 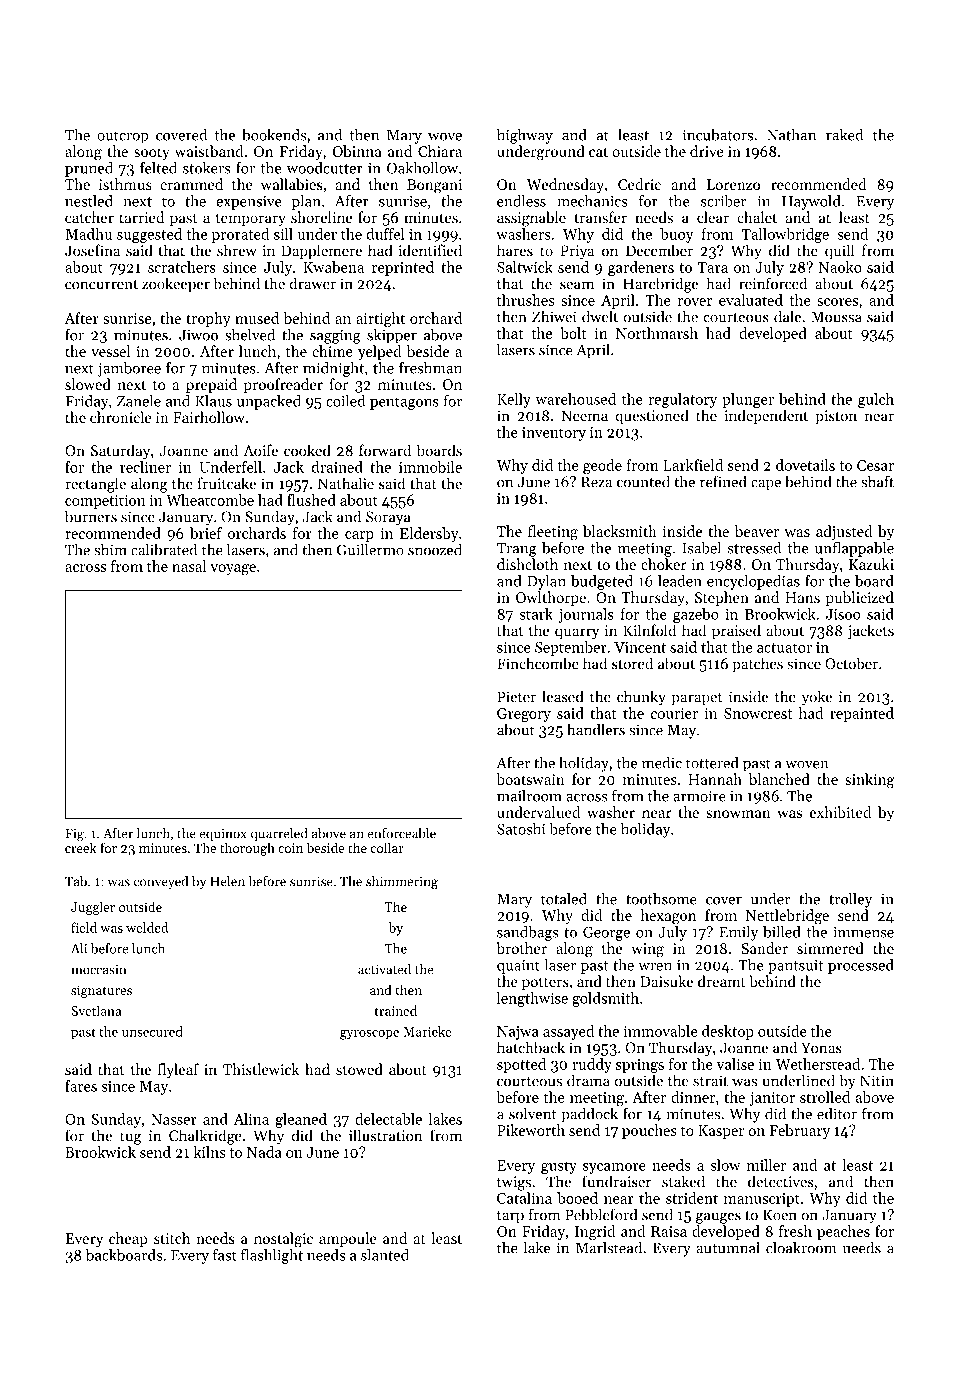 I want to click on cheap, so click(x=128, y=1239).
